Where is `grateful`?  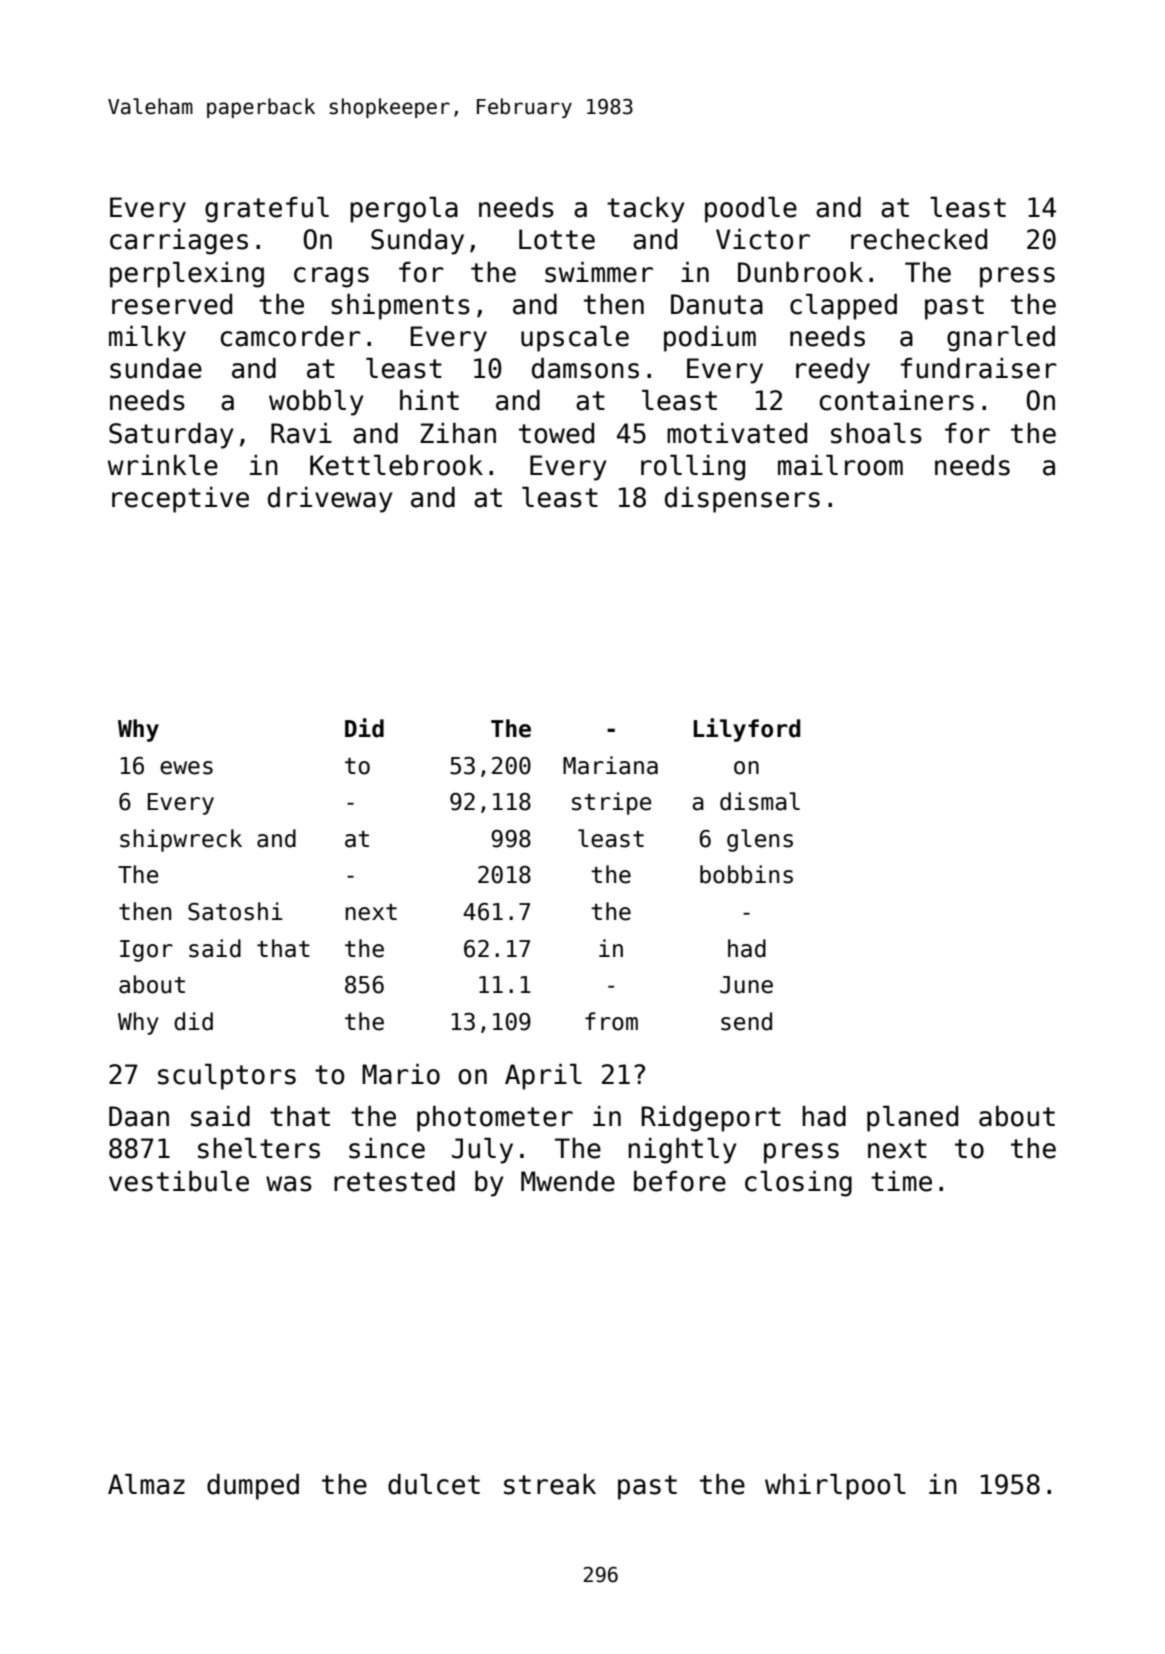
grateful is located at coordinates (267, 210).
